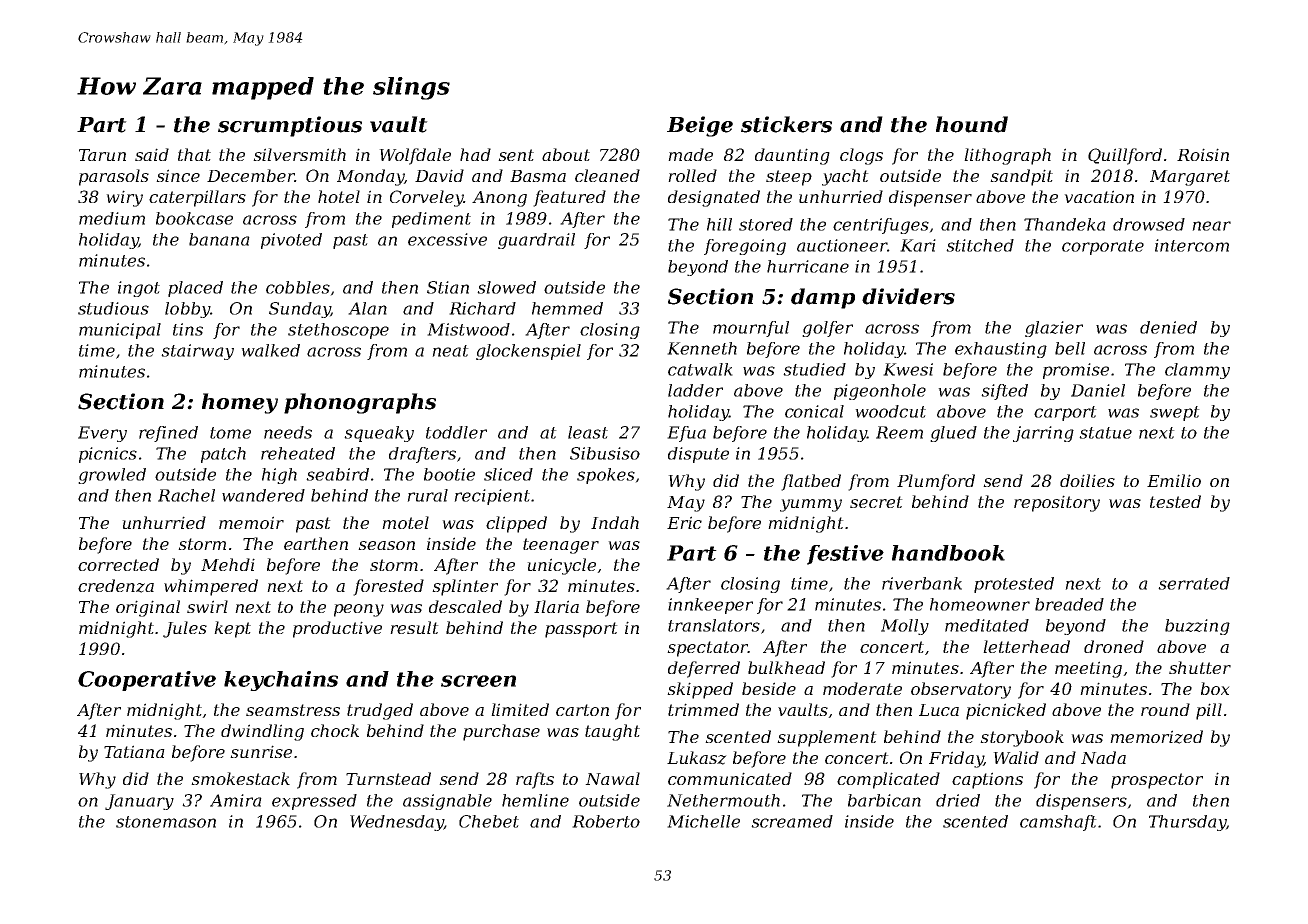 The image size is (1308, 924). I want to click on centrifuges, so click(881, 226).
